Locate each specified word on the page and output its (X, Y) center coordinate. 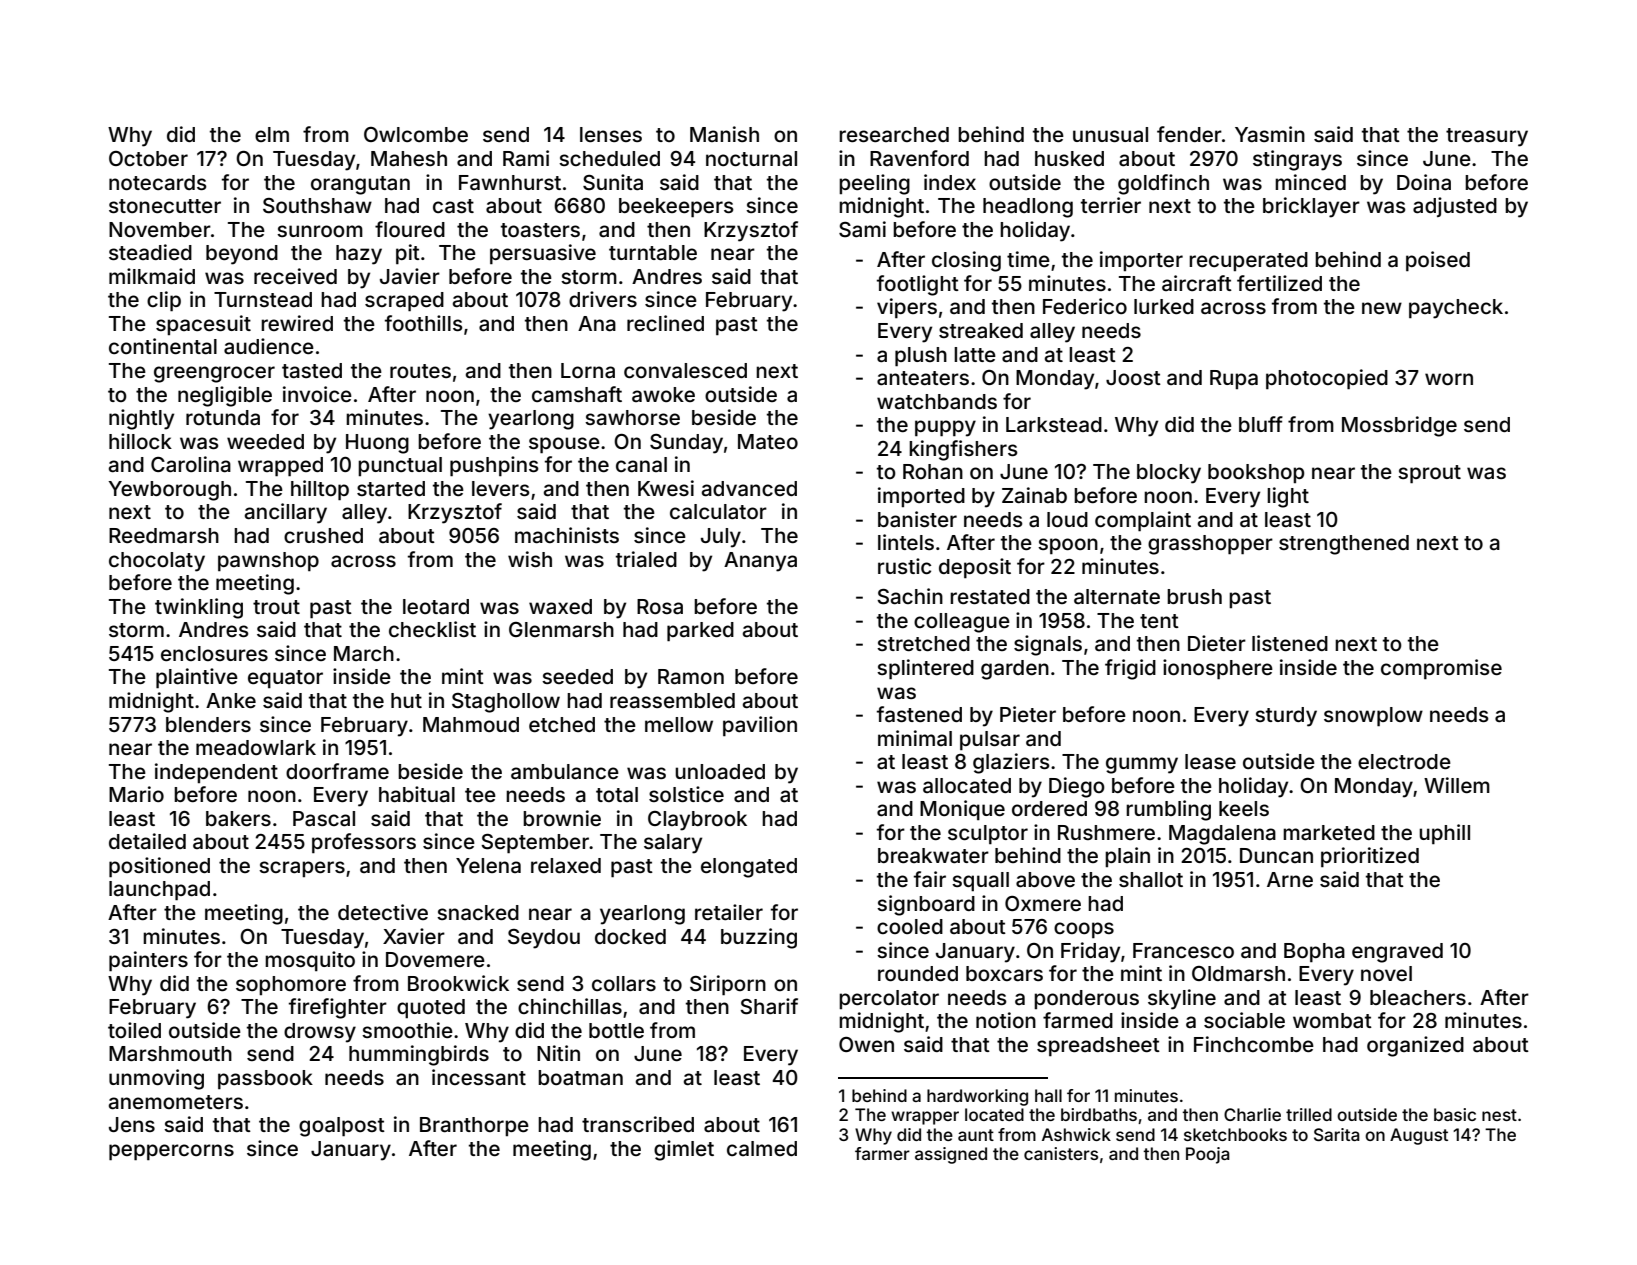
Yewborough (169, 491)
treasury (1487, 137)
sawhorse (632, 417)
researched (894, 134)
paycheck (1456, 309)
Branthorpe (474, 1126)
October (148, 158)
